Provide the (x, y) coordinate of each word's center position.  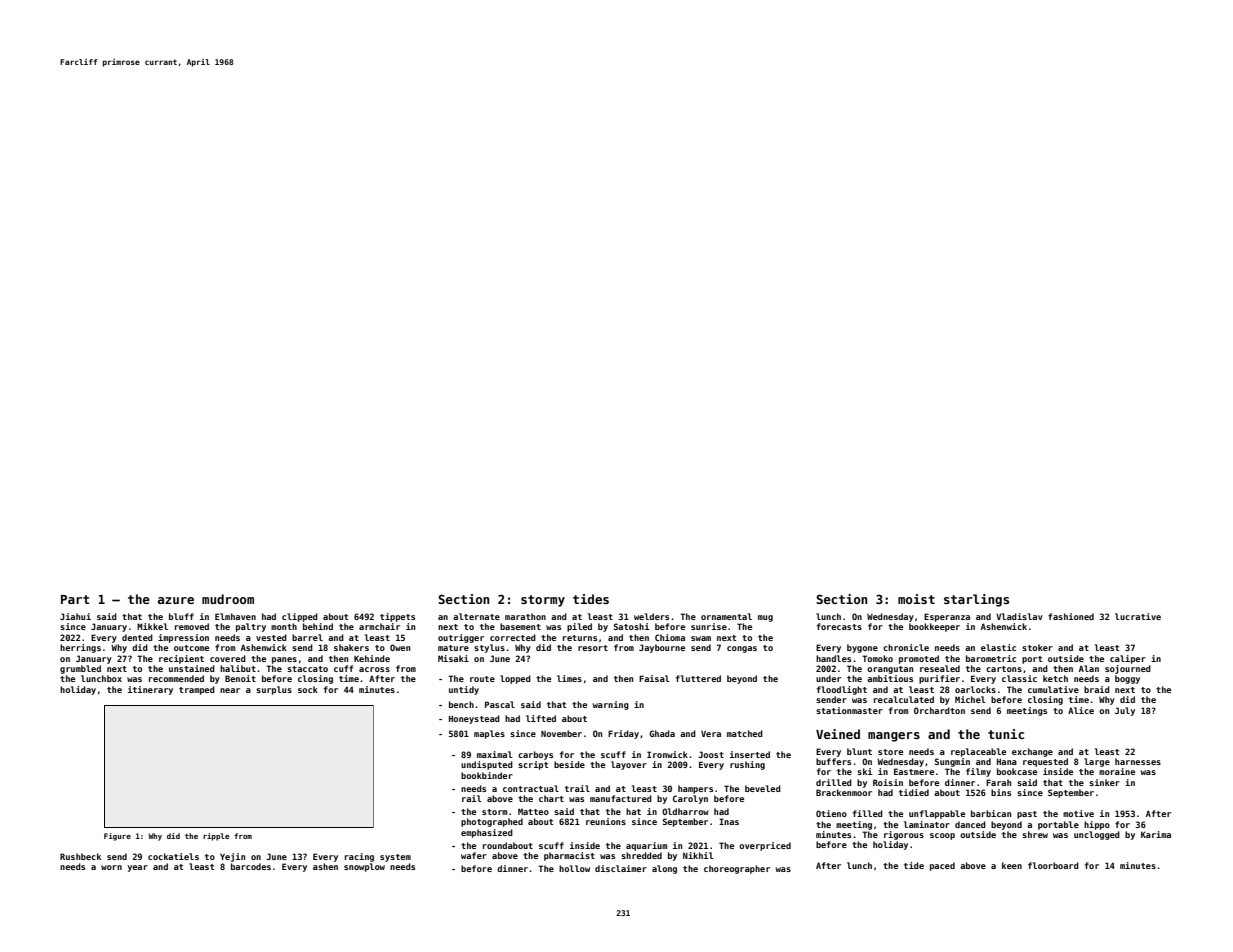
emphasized (487, 833)
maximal (495, 754)
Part (75, 599)
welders (651, 616)
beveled (763, 788)
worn (111, 867)
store (890, 752)
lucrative (1138, 616)
